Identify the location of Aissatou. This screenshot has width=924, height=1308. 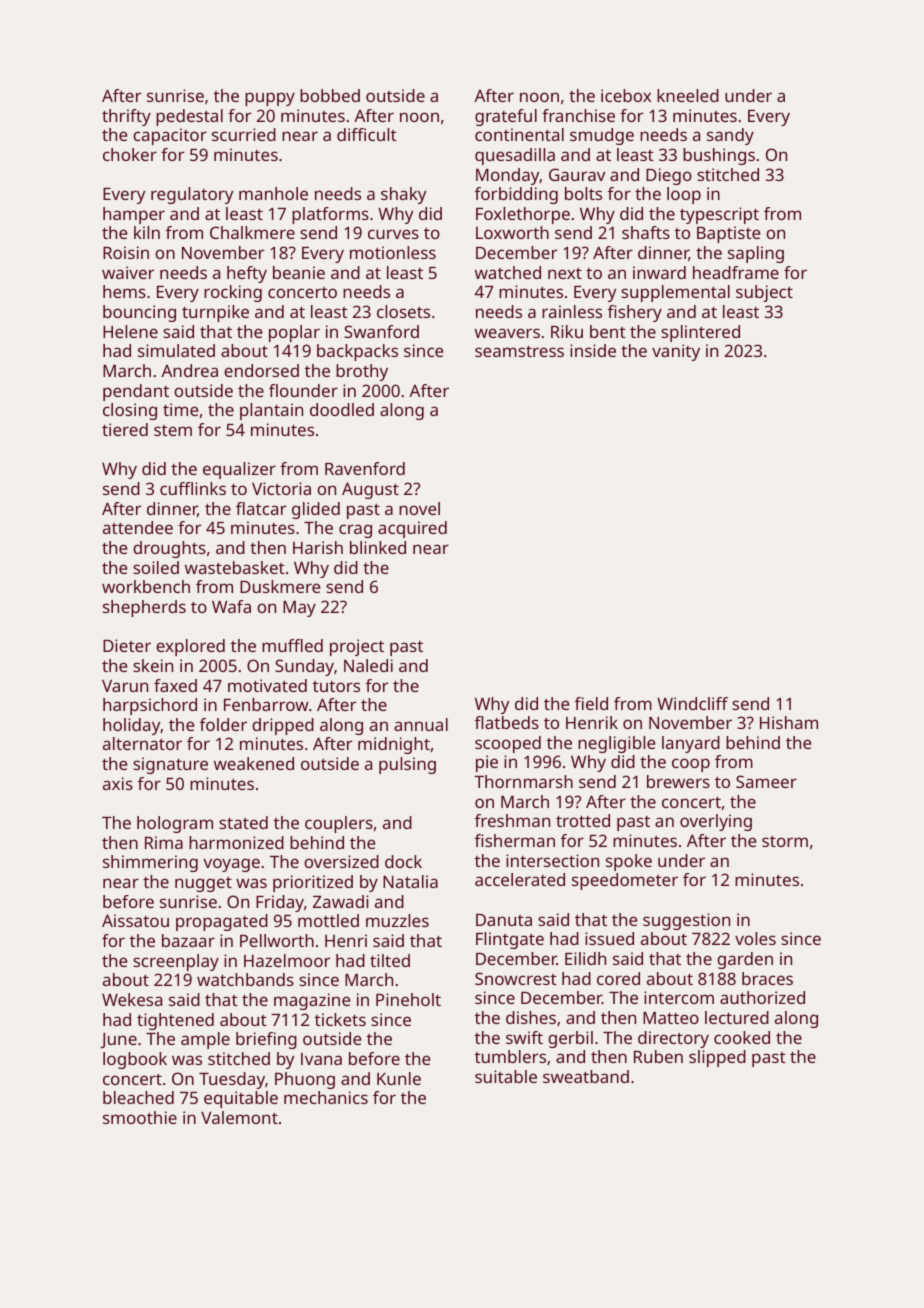
(135, 920).
